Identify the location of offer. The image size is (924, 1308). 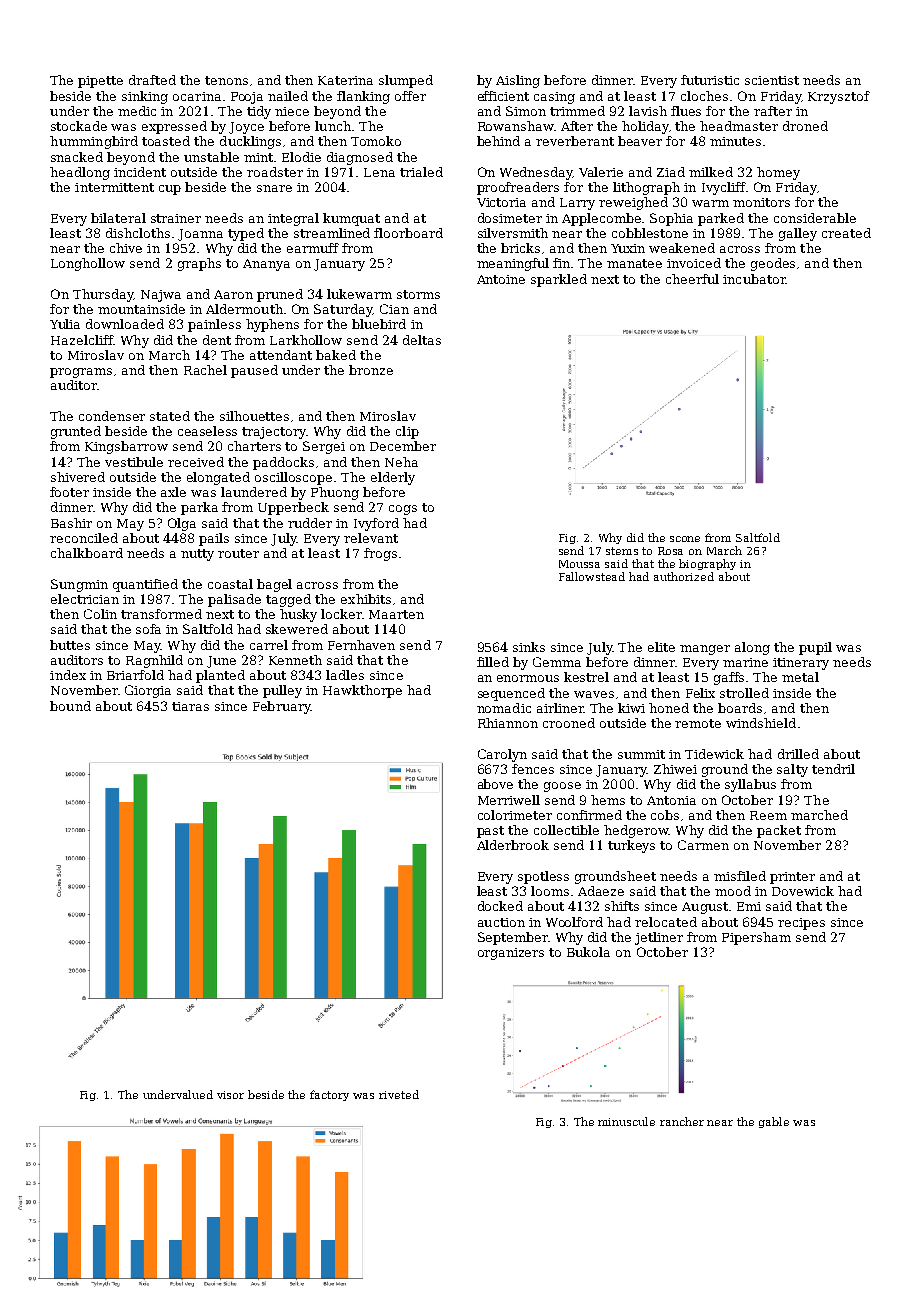
(410, 96).
